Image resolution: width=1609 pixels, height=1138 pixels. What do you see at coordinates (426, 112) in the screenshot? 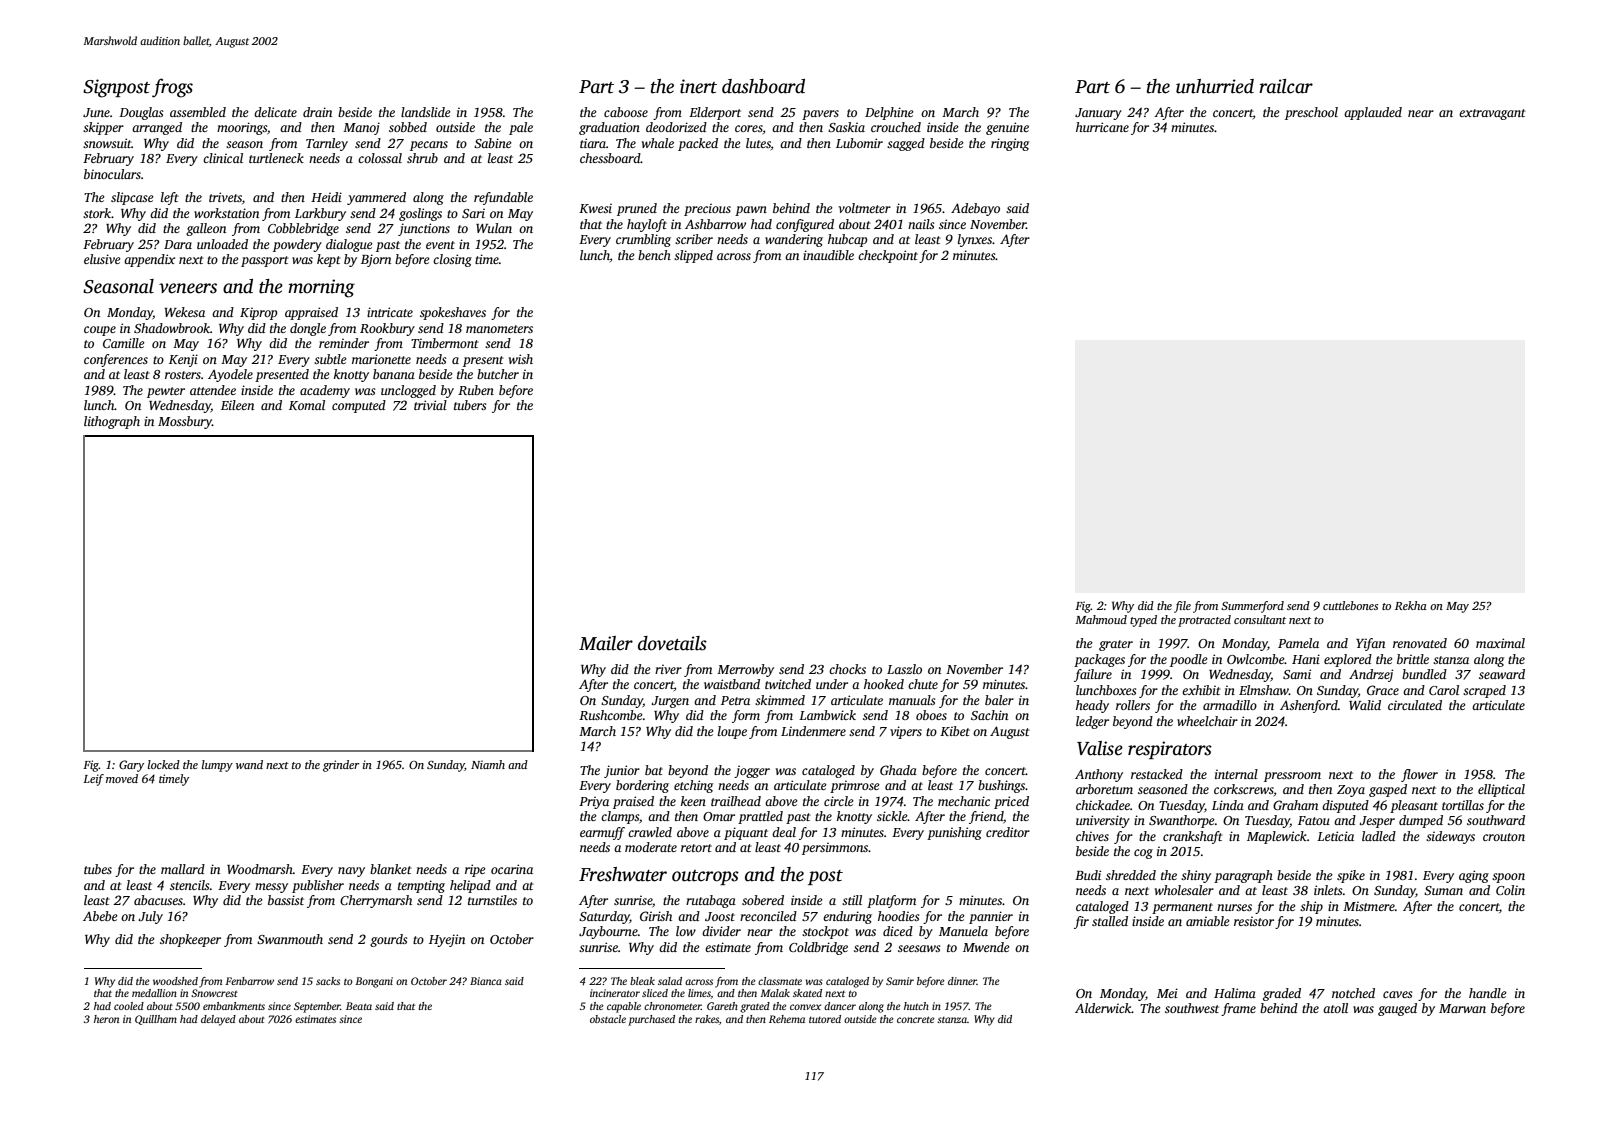
I see `landslide` at bounding box center [426, 112].
